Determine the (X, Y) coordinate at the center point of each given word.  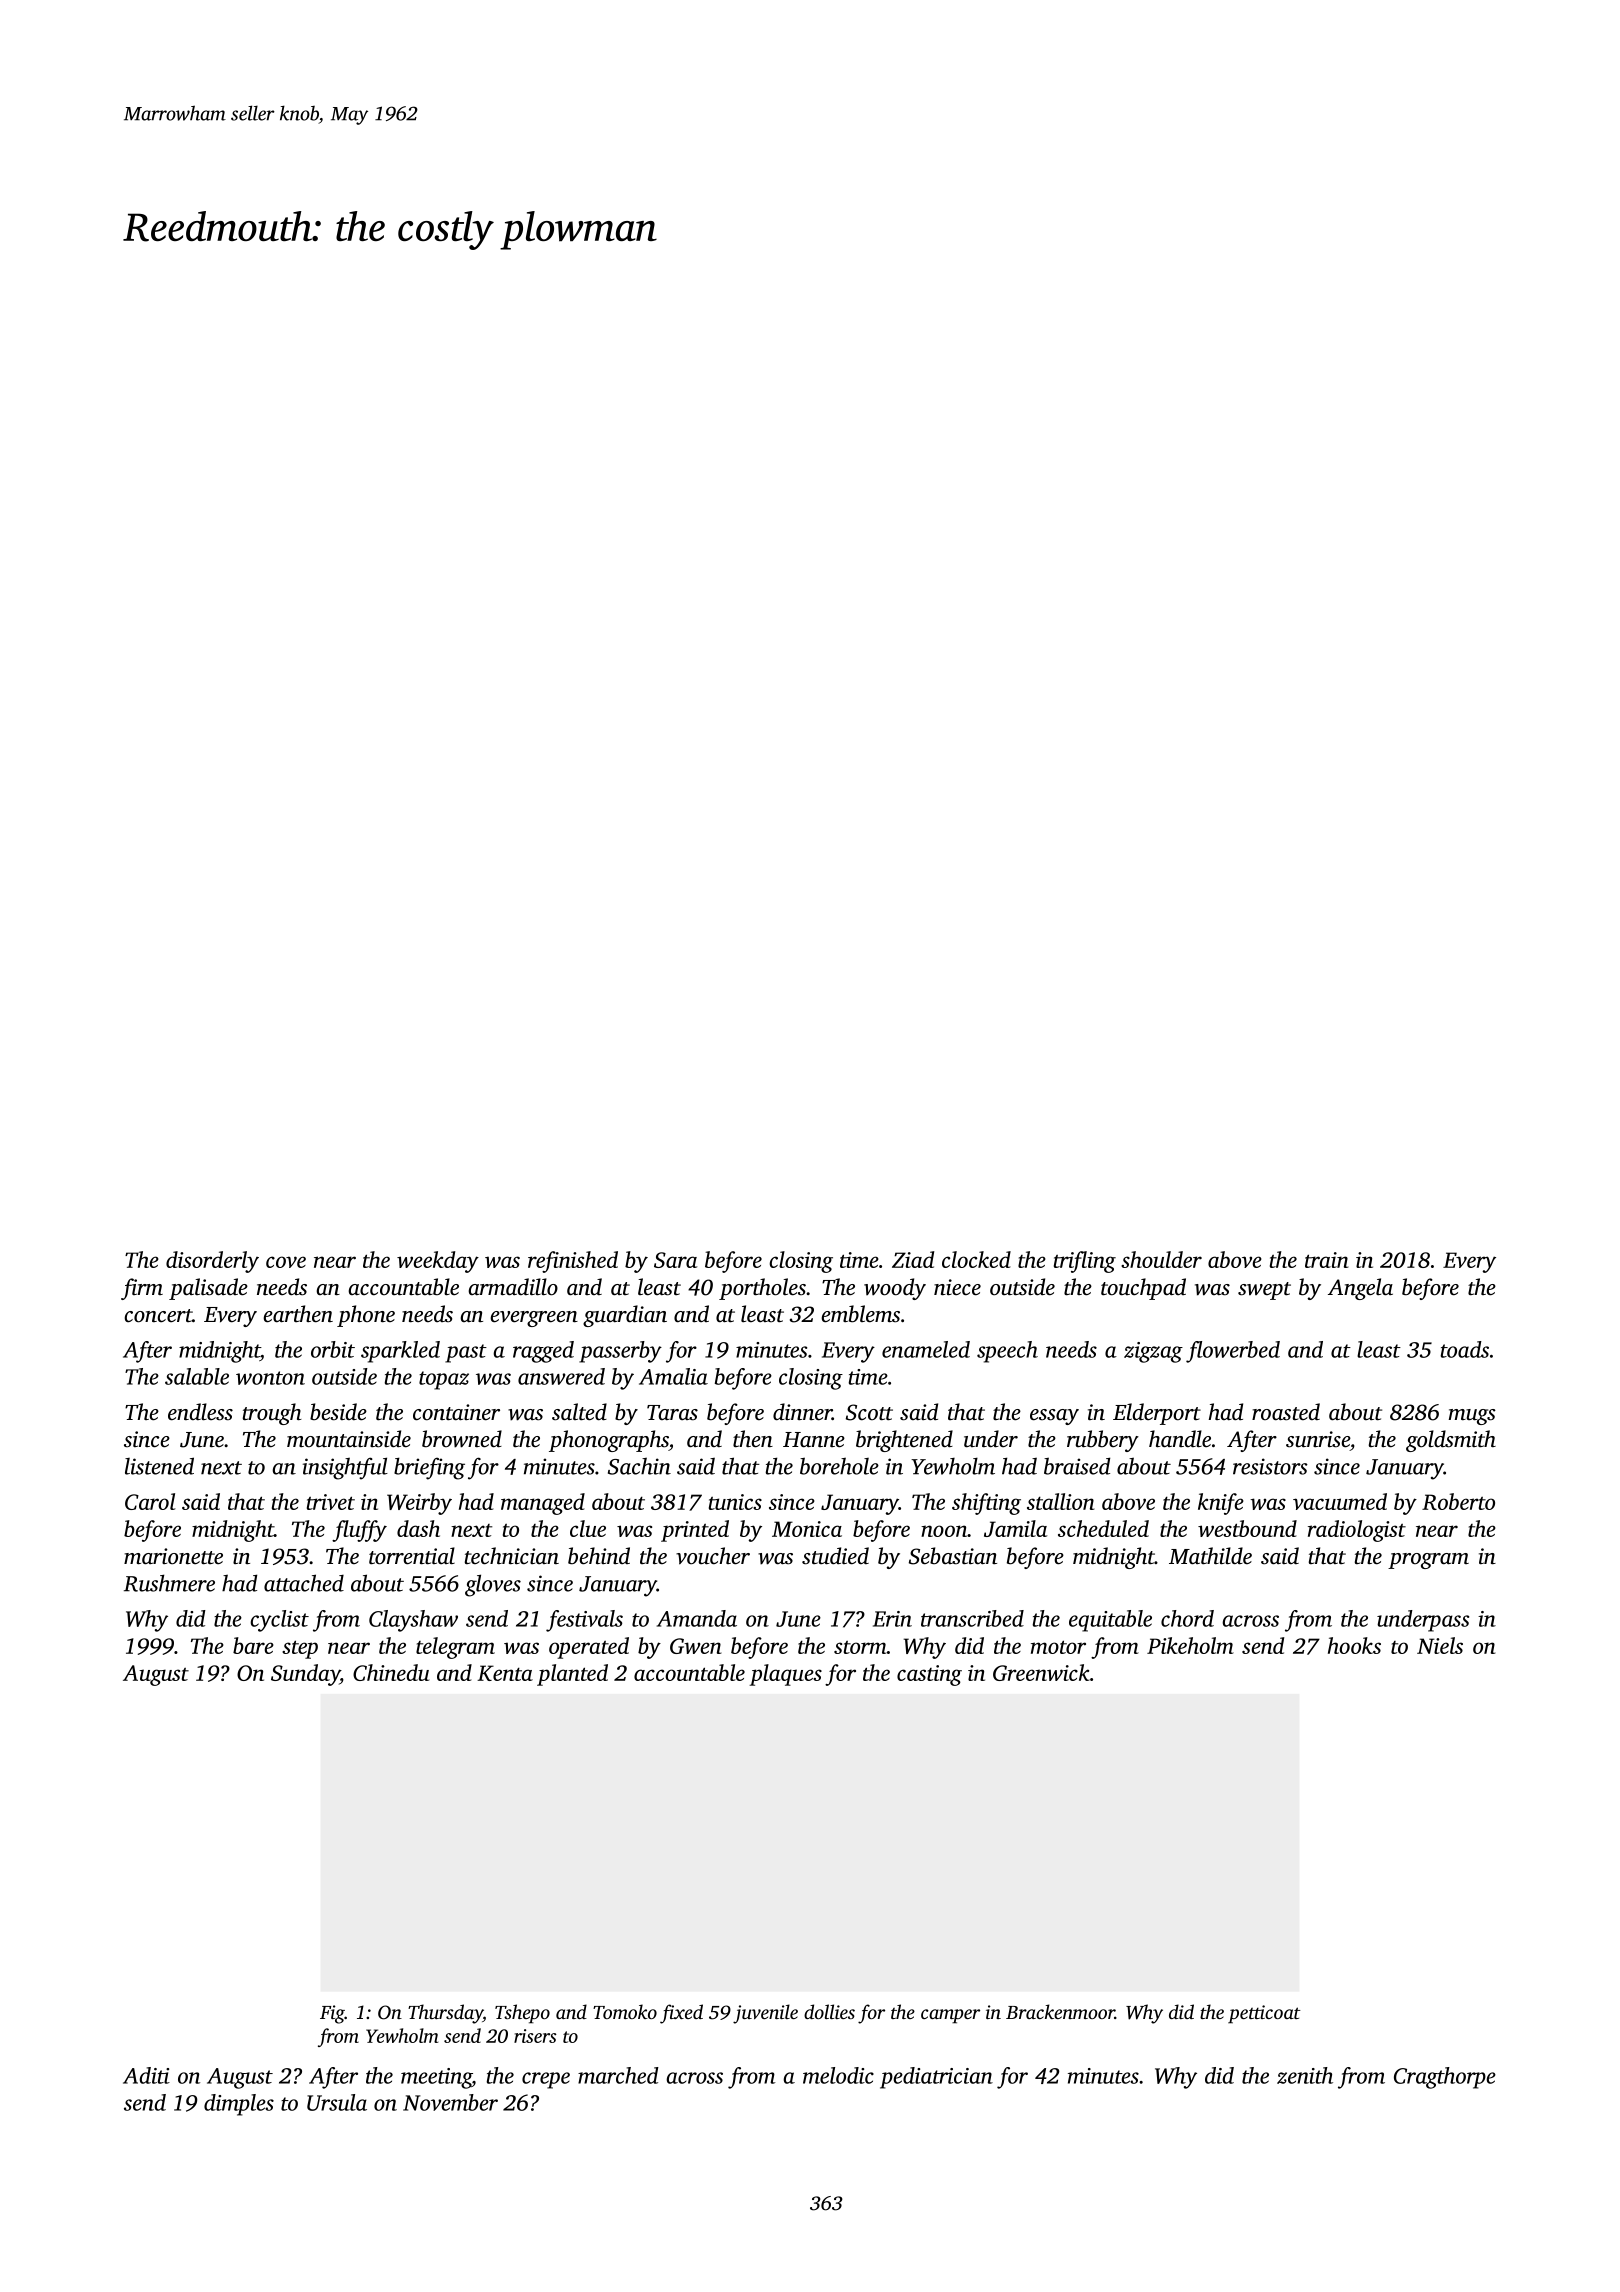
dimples (239, 2105)
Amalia (673, 1376)
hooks (1354, 1645)
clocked (976, 1259)
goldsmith (1451, 1441)
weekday (438, 1262)
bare (253, 1645)
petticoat (1264, 2014)
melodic (838, 2075)
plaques (785, 1675)
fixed (681, 2014)
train (1326, 1260)
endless (200, 1412)
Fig (332, 2014)
